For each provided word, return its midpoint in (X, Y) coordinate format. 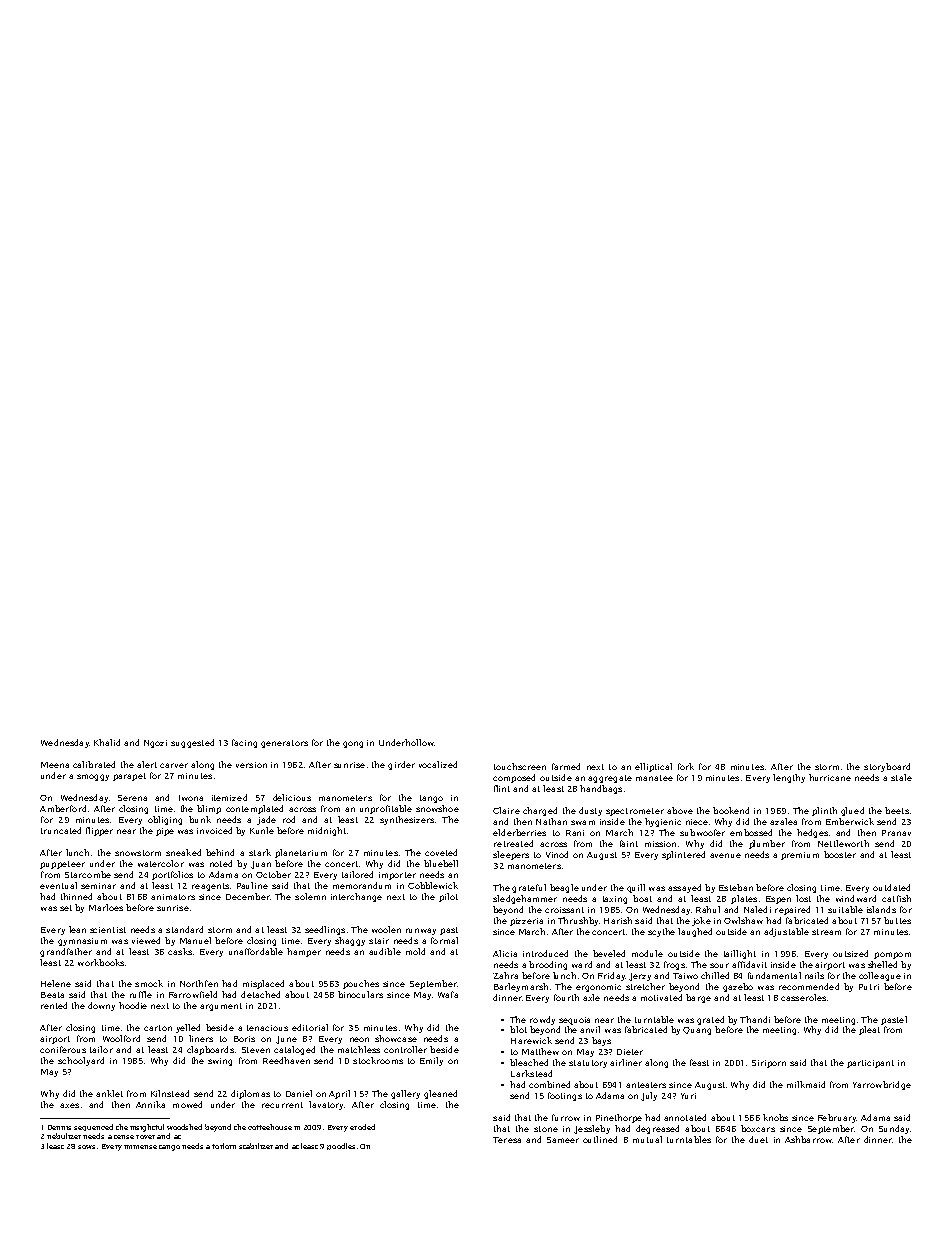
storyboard (887, 767)
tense (124, 1137)
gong (353, 744)
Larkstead (531, 1073)
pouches (361, 984)
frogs (674, 965)
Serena (132, 798)
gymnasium (82, 942)
